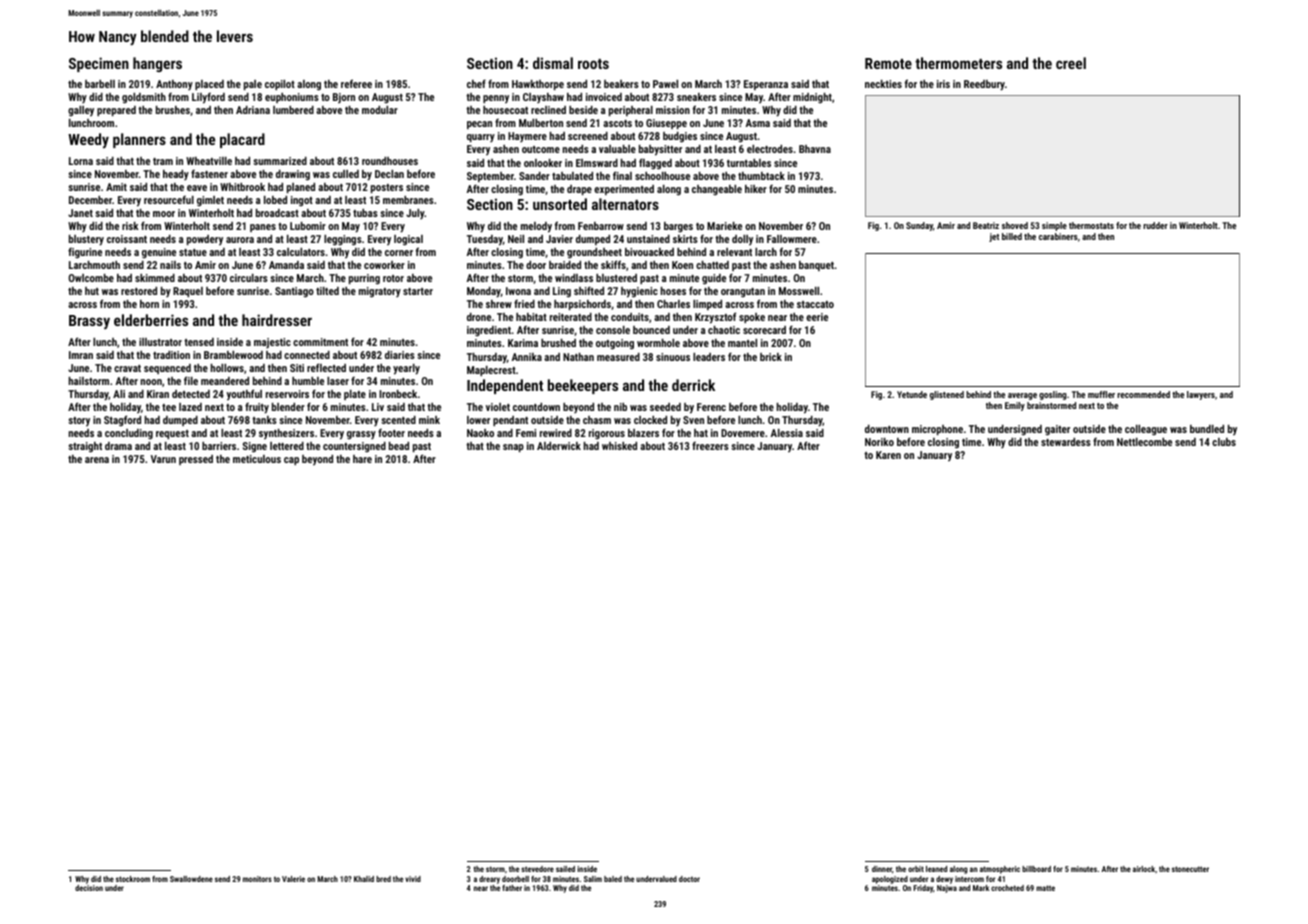  I want to click on illustrator, so click(160, 342).
